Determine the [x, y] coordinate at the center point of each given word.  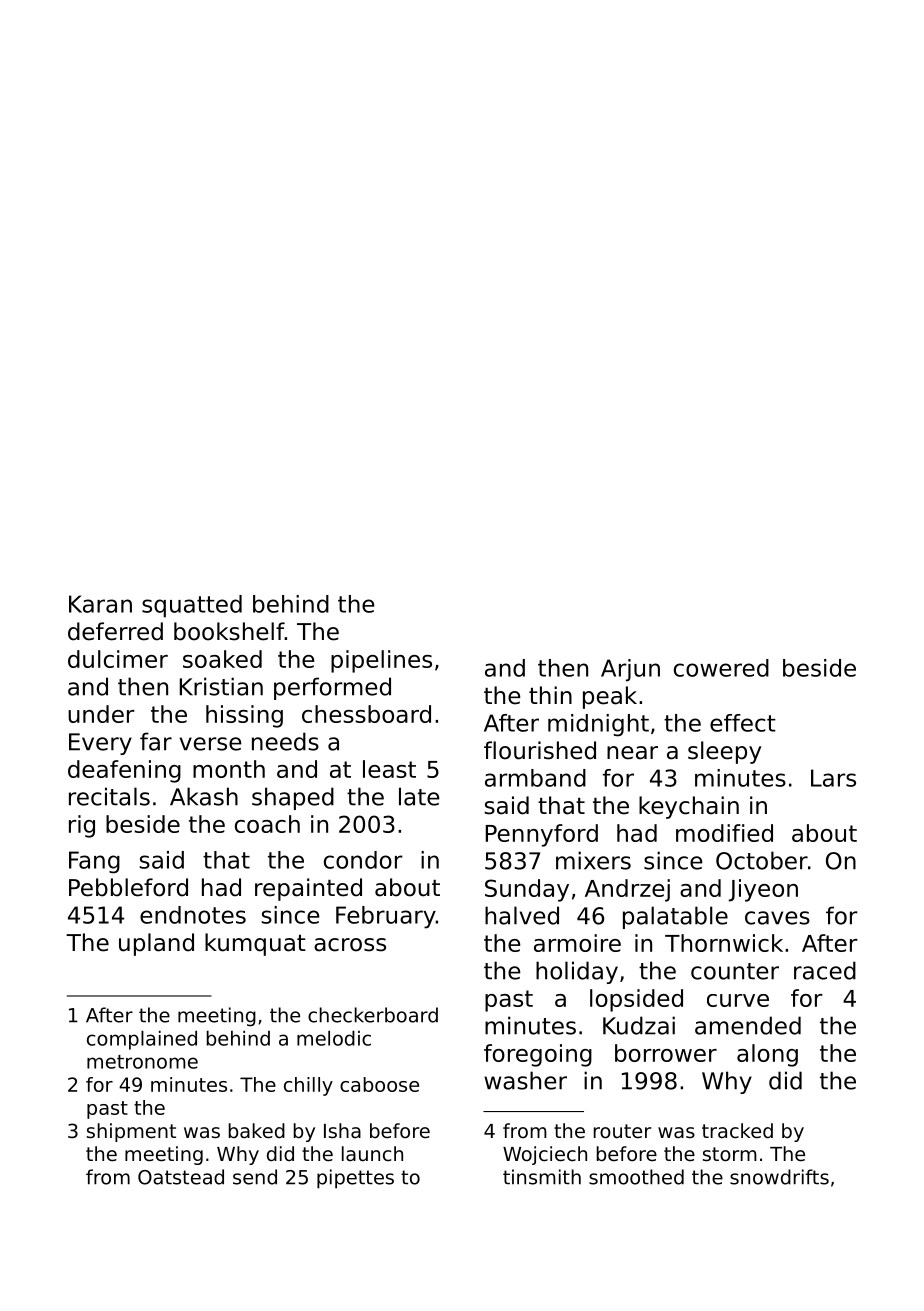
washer [525, 1080]
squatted [192, 606]
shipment [131, 1132]
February [386, 917]
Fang [94, 862]
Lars [833, 778]
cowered [721, 668]
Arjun [630, 670]
